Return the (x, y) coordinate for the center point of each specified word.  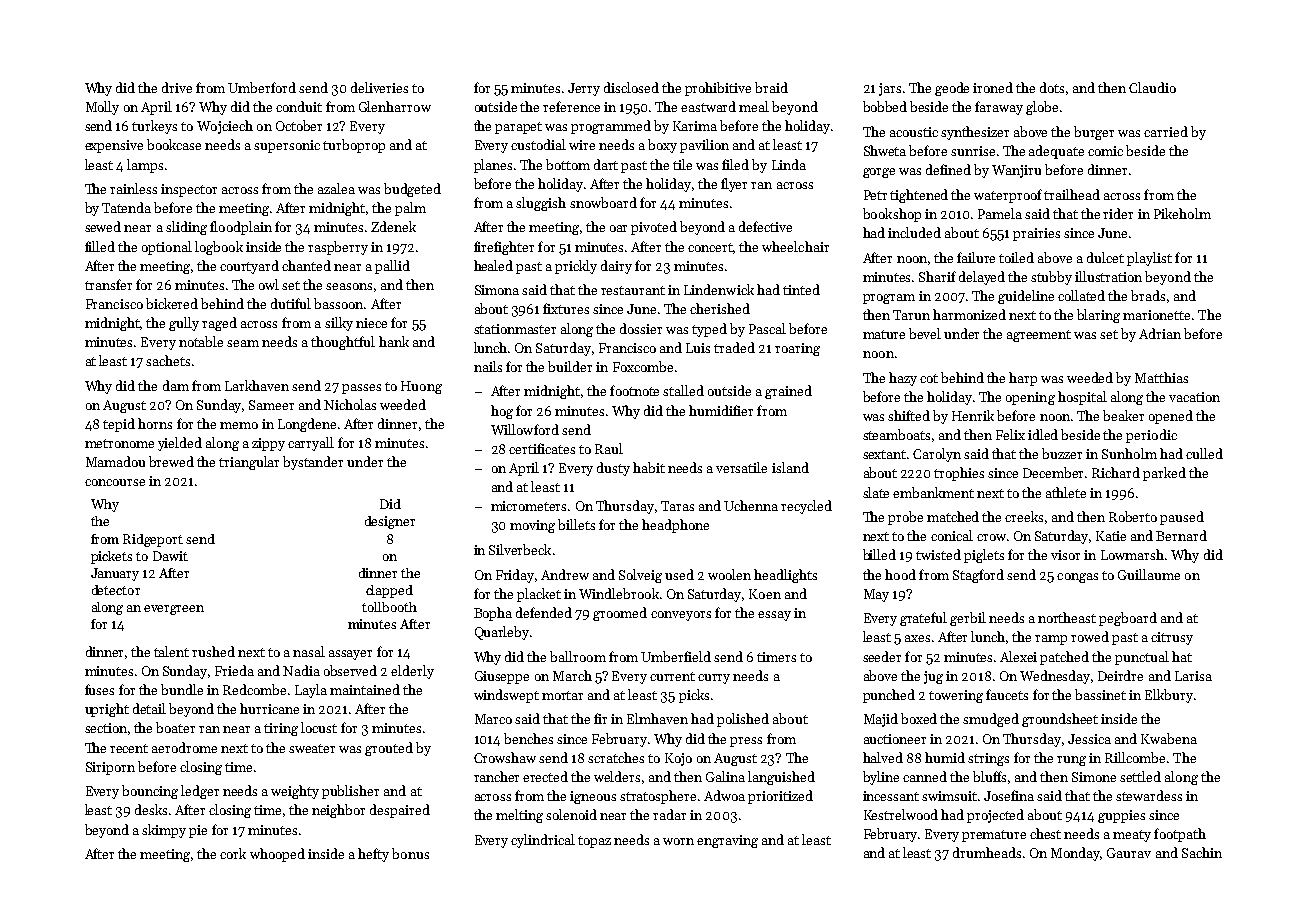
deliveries (379, 87)
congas (1077, 578)
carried (1166, 131)
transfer (108, 284)
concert (711, 248)
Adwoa (724, 795)
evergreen (174, 610)
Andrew (565, 574)
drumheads (987, 852)
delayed (982, 278)
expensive (114, 146)
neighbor (338, 811)
